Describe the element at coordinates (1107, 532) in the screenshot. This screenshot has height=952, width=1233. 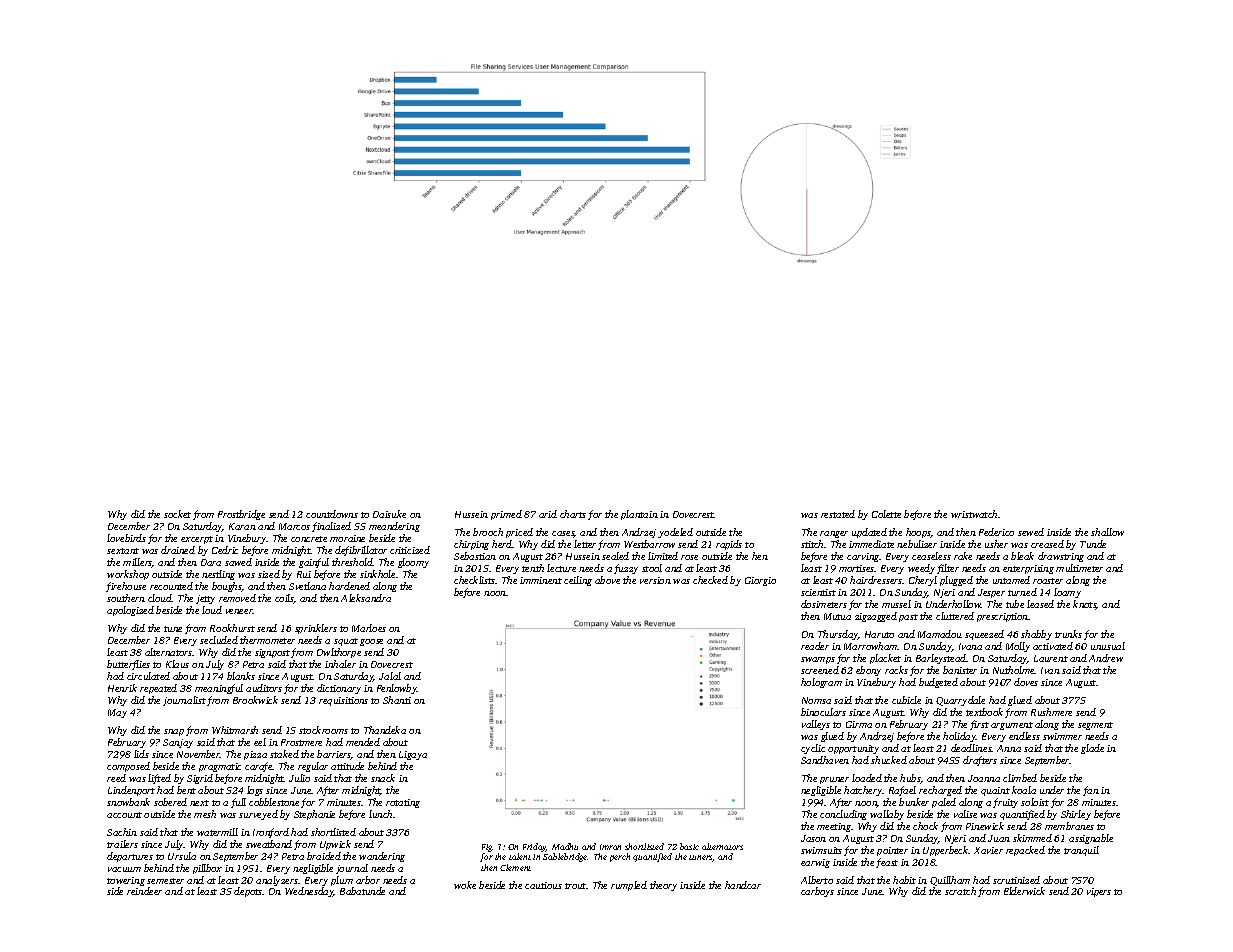
I see `shallow` at that location.
